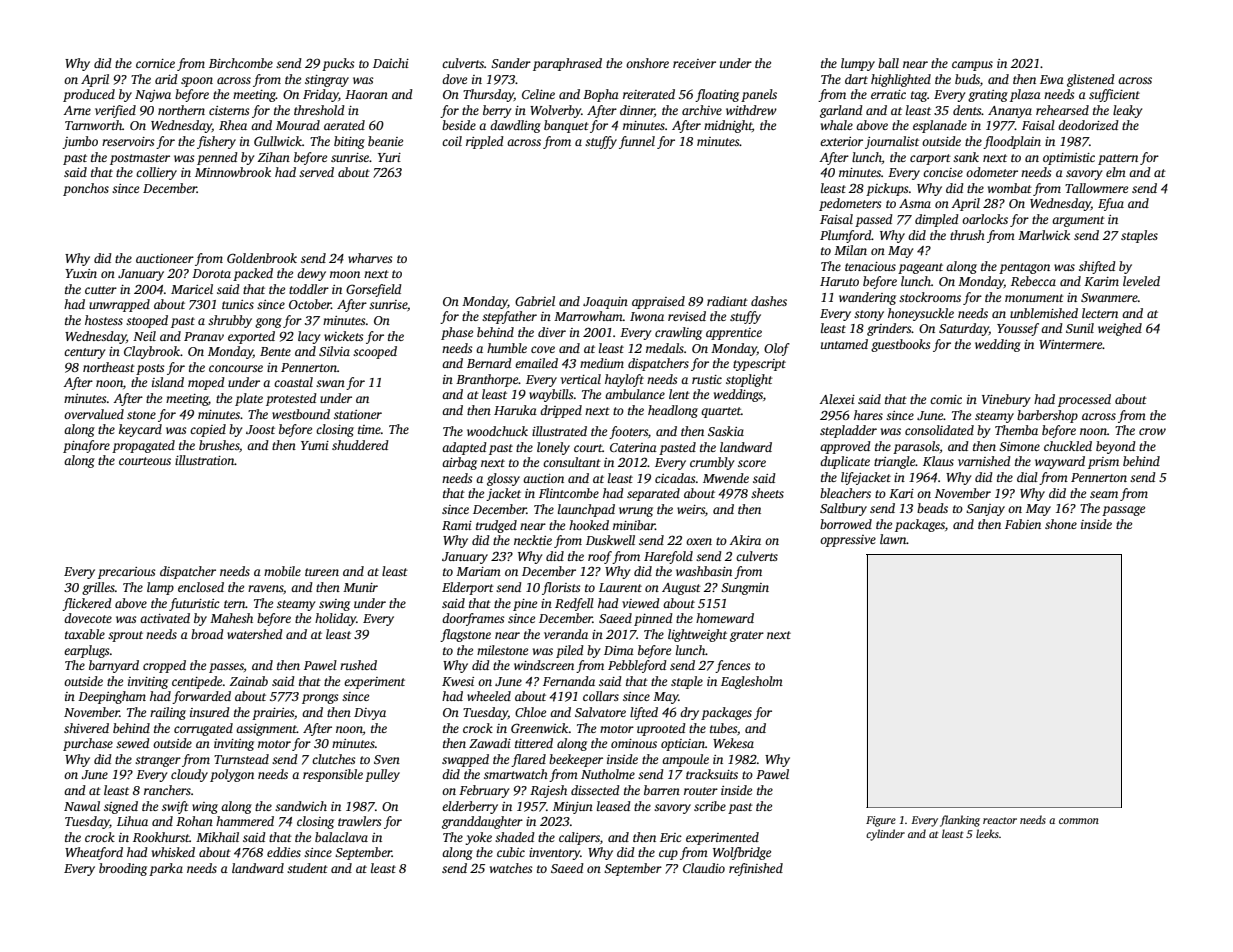  What do you see at coordinates (752, 682) in the screenshot?
I see `Eaglesholm` at bounding box center [752, 682].
